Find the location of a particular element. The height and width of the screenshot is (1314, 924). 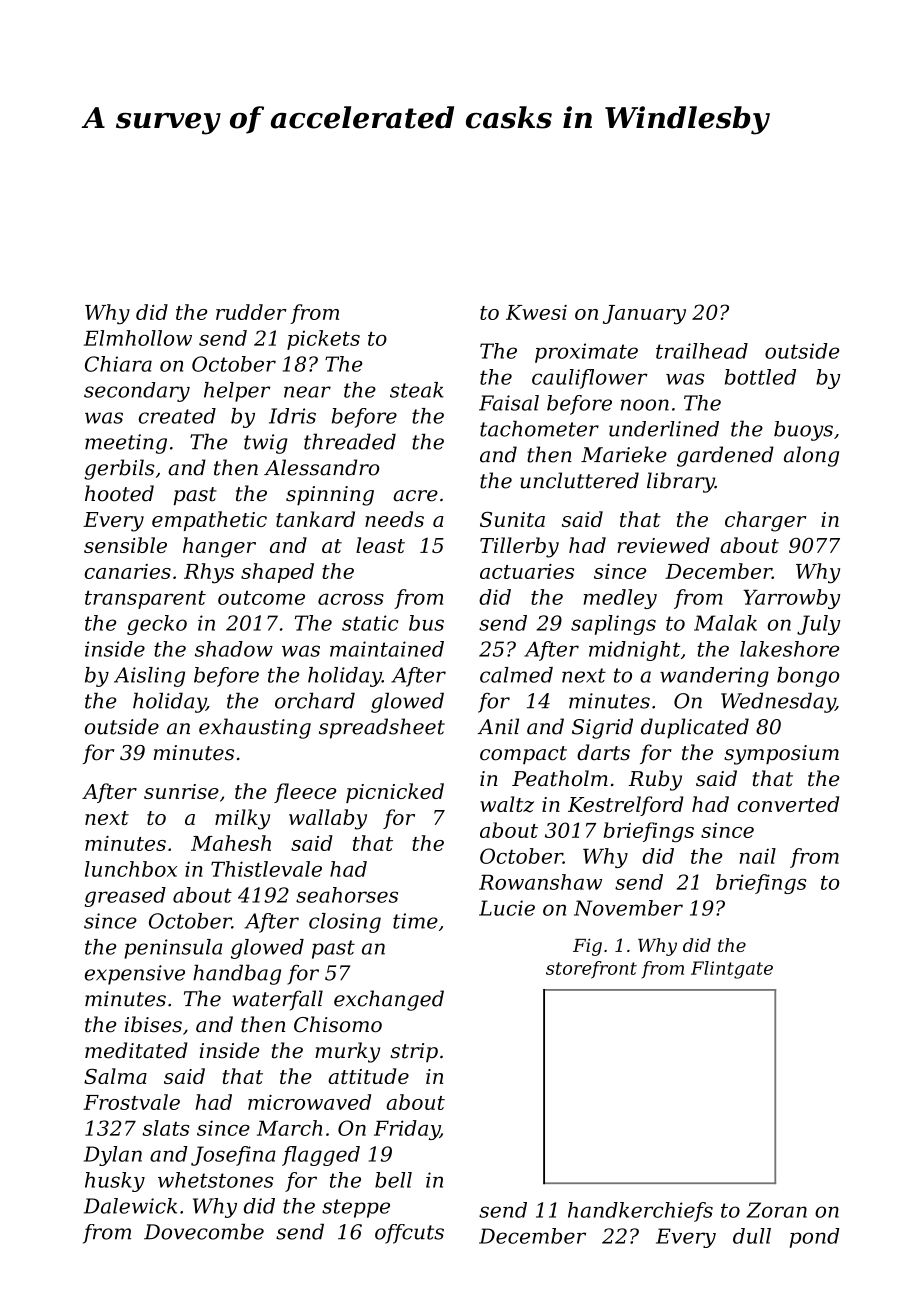

greased is located at coordinates (125, 897).
